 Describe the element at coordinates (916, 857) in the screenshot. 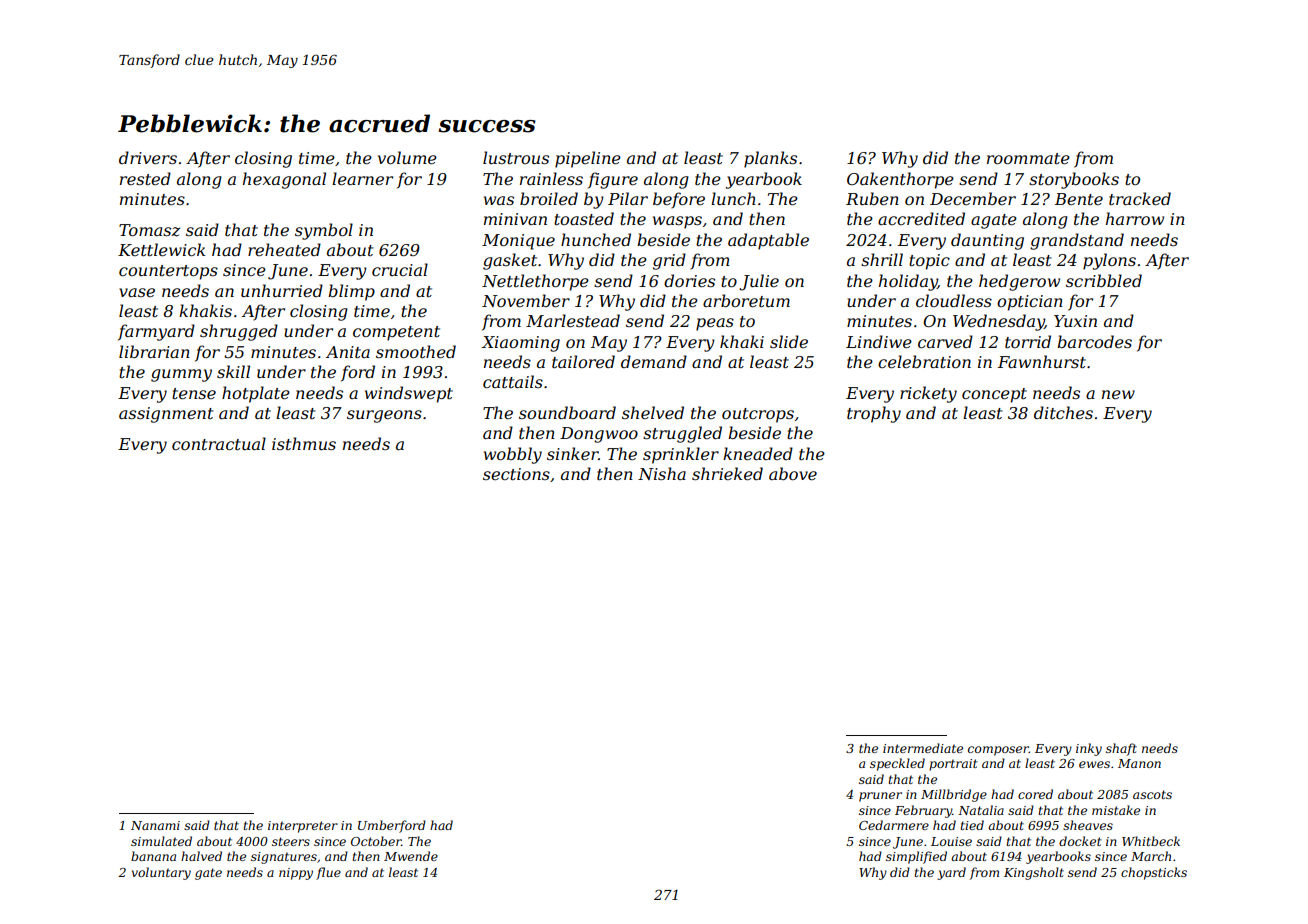

I see `simplified` at that location.
